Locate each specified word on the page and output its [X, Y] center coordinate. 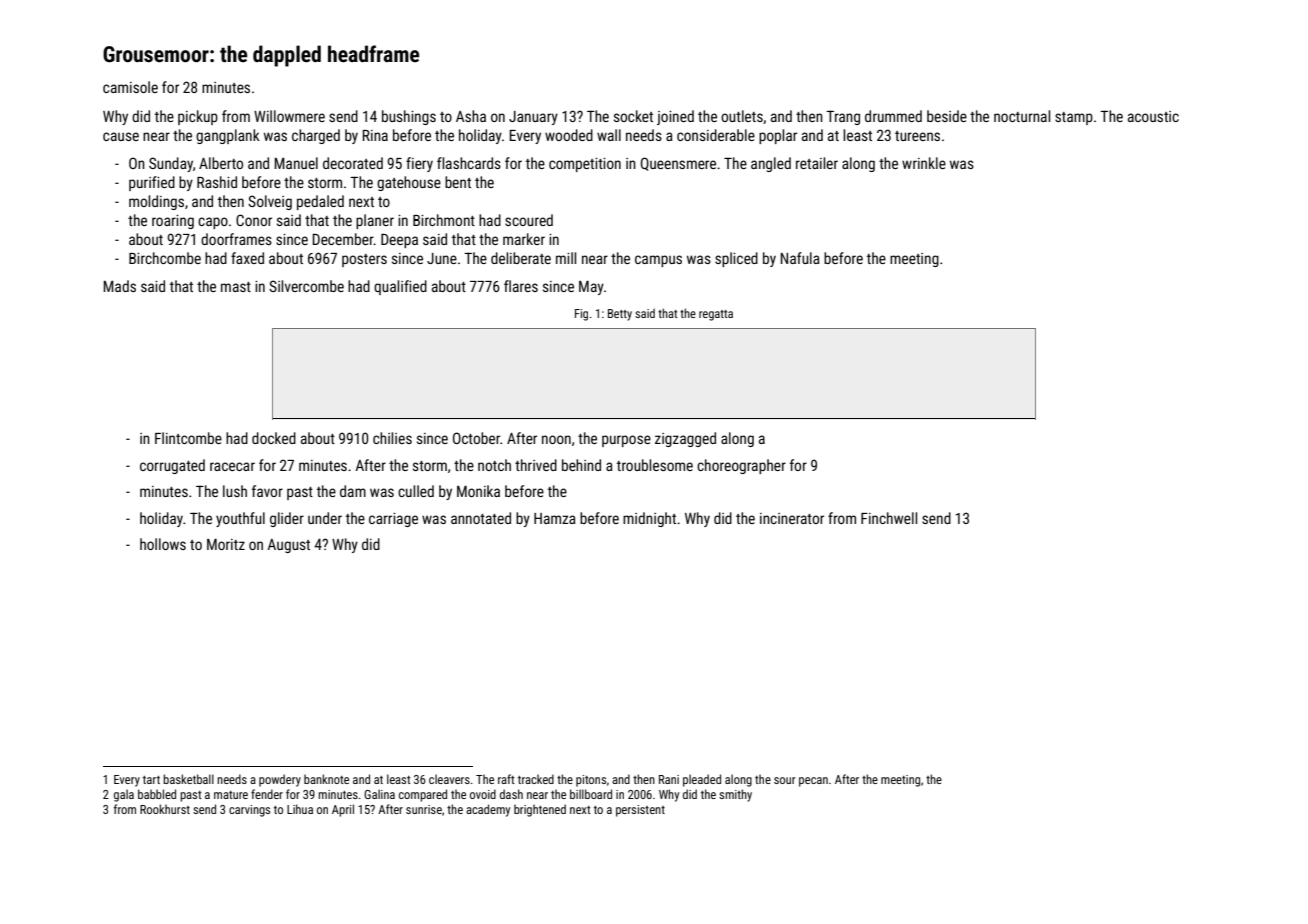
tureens [917, 136]
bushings [409, 117]
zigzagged [685, 439]
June [442, 258]
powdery [280, 780]
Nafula [800, 258]
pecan [813, 782]
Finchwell [889, 518]
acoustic [1153, 116]
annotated [481, 518]
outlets [742, 116]
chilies [392, 438]
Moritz [226, 544]
